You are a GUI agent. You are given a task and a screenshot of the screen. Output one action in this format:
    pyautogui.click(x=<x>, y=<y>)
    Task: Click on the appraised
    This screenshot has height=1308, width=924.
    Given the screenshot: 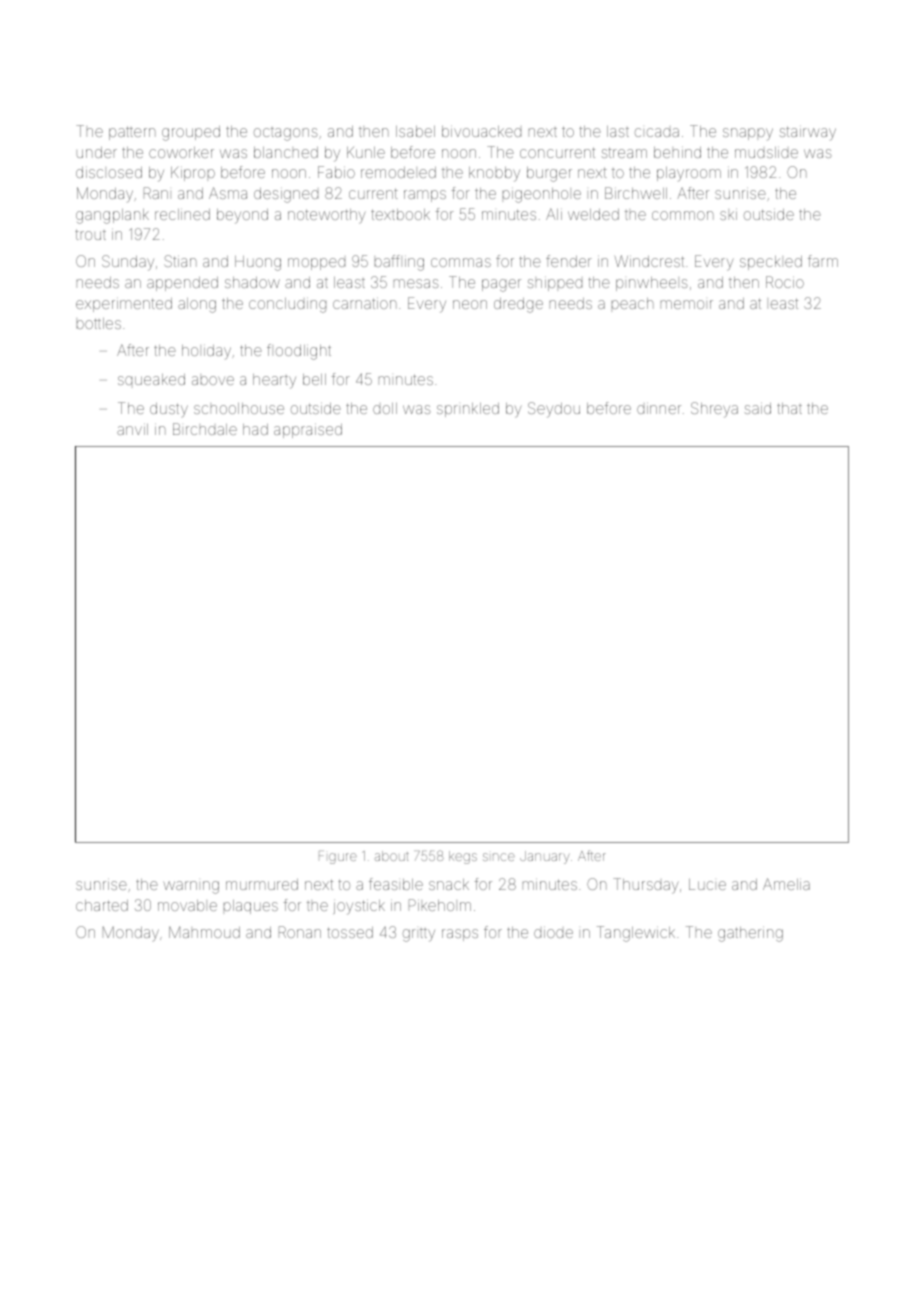 What is the action you would take?
    pyautogui.click(x=308, y=431)
